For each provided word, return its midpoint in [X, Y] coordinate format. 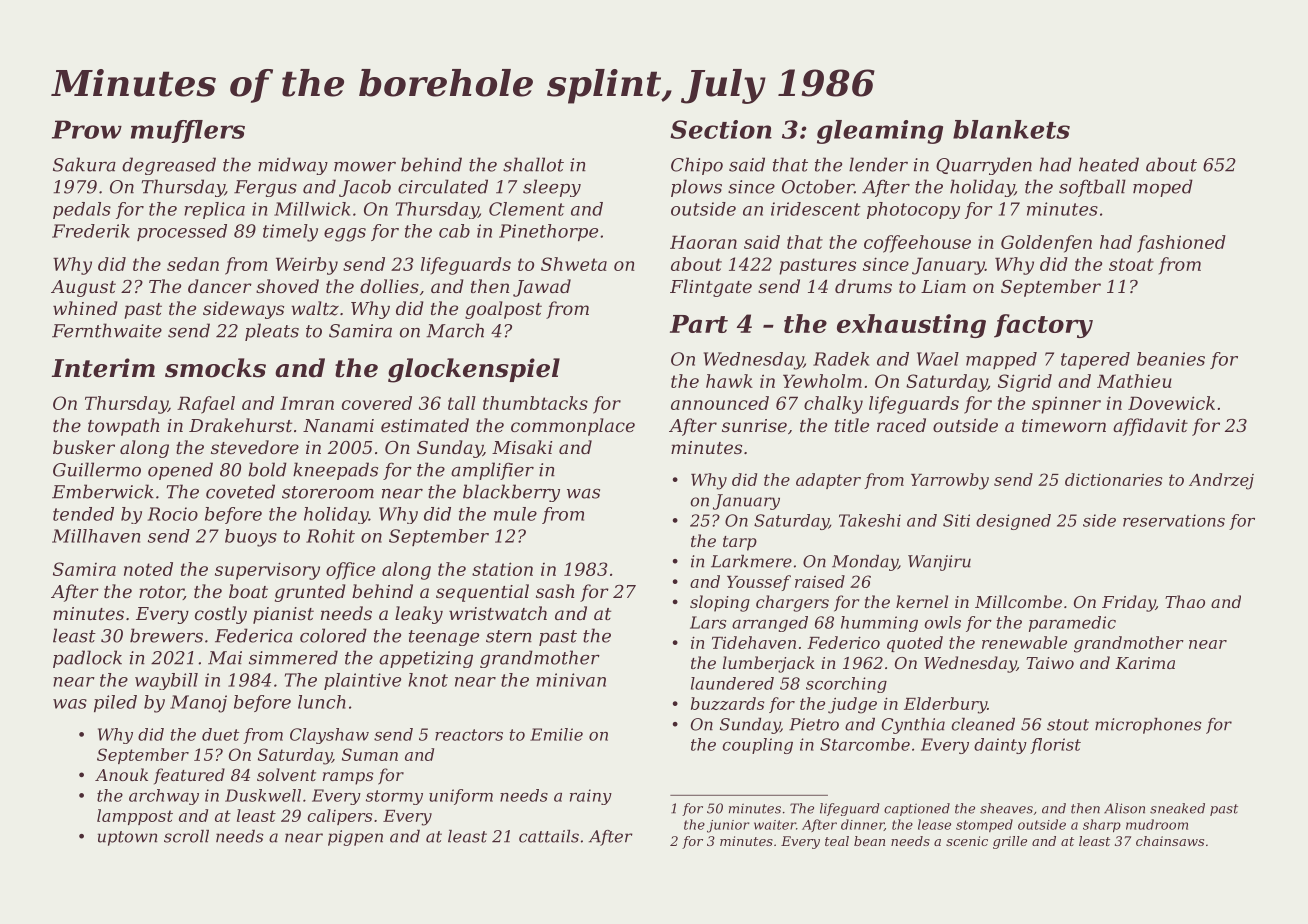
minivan [571, 680]
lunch [322, 702]
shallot [533, 164]
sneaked [1177, 808]
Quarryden [984, 166]
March [455, 330]
